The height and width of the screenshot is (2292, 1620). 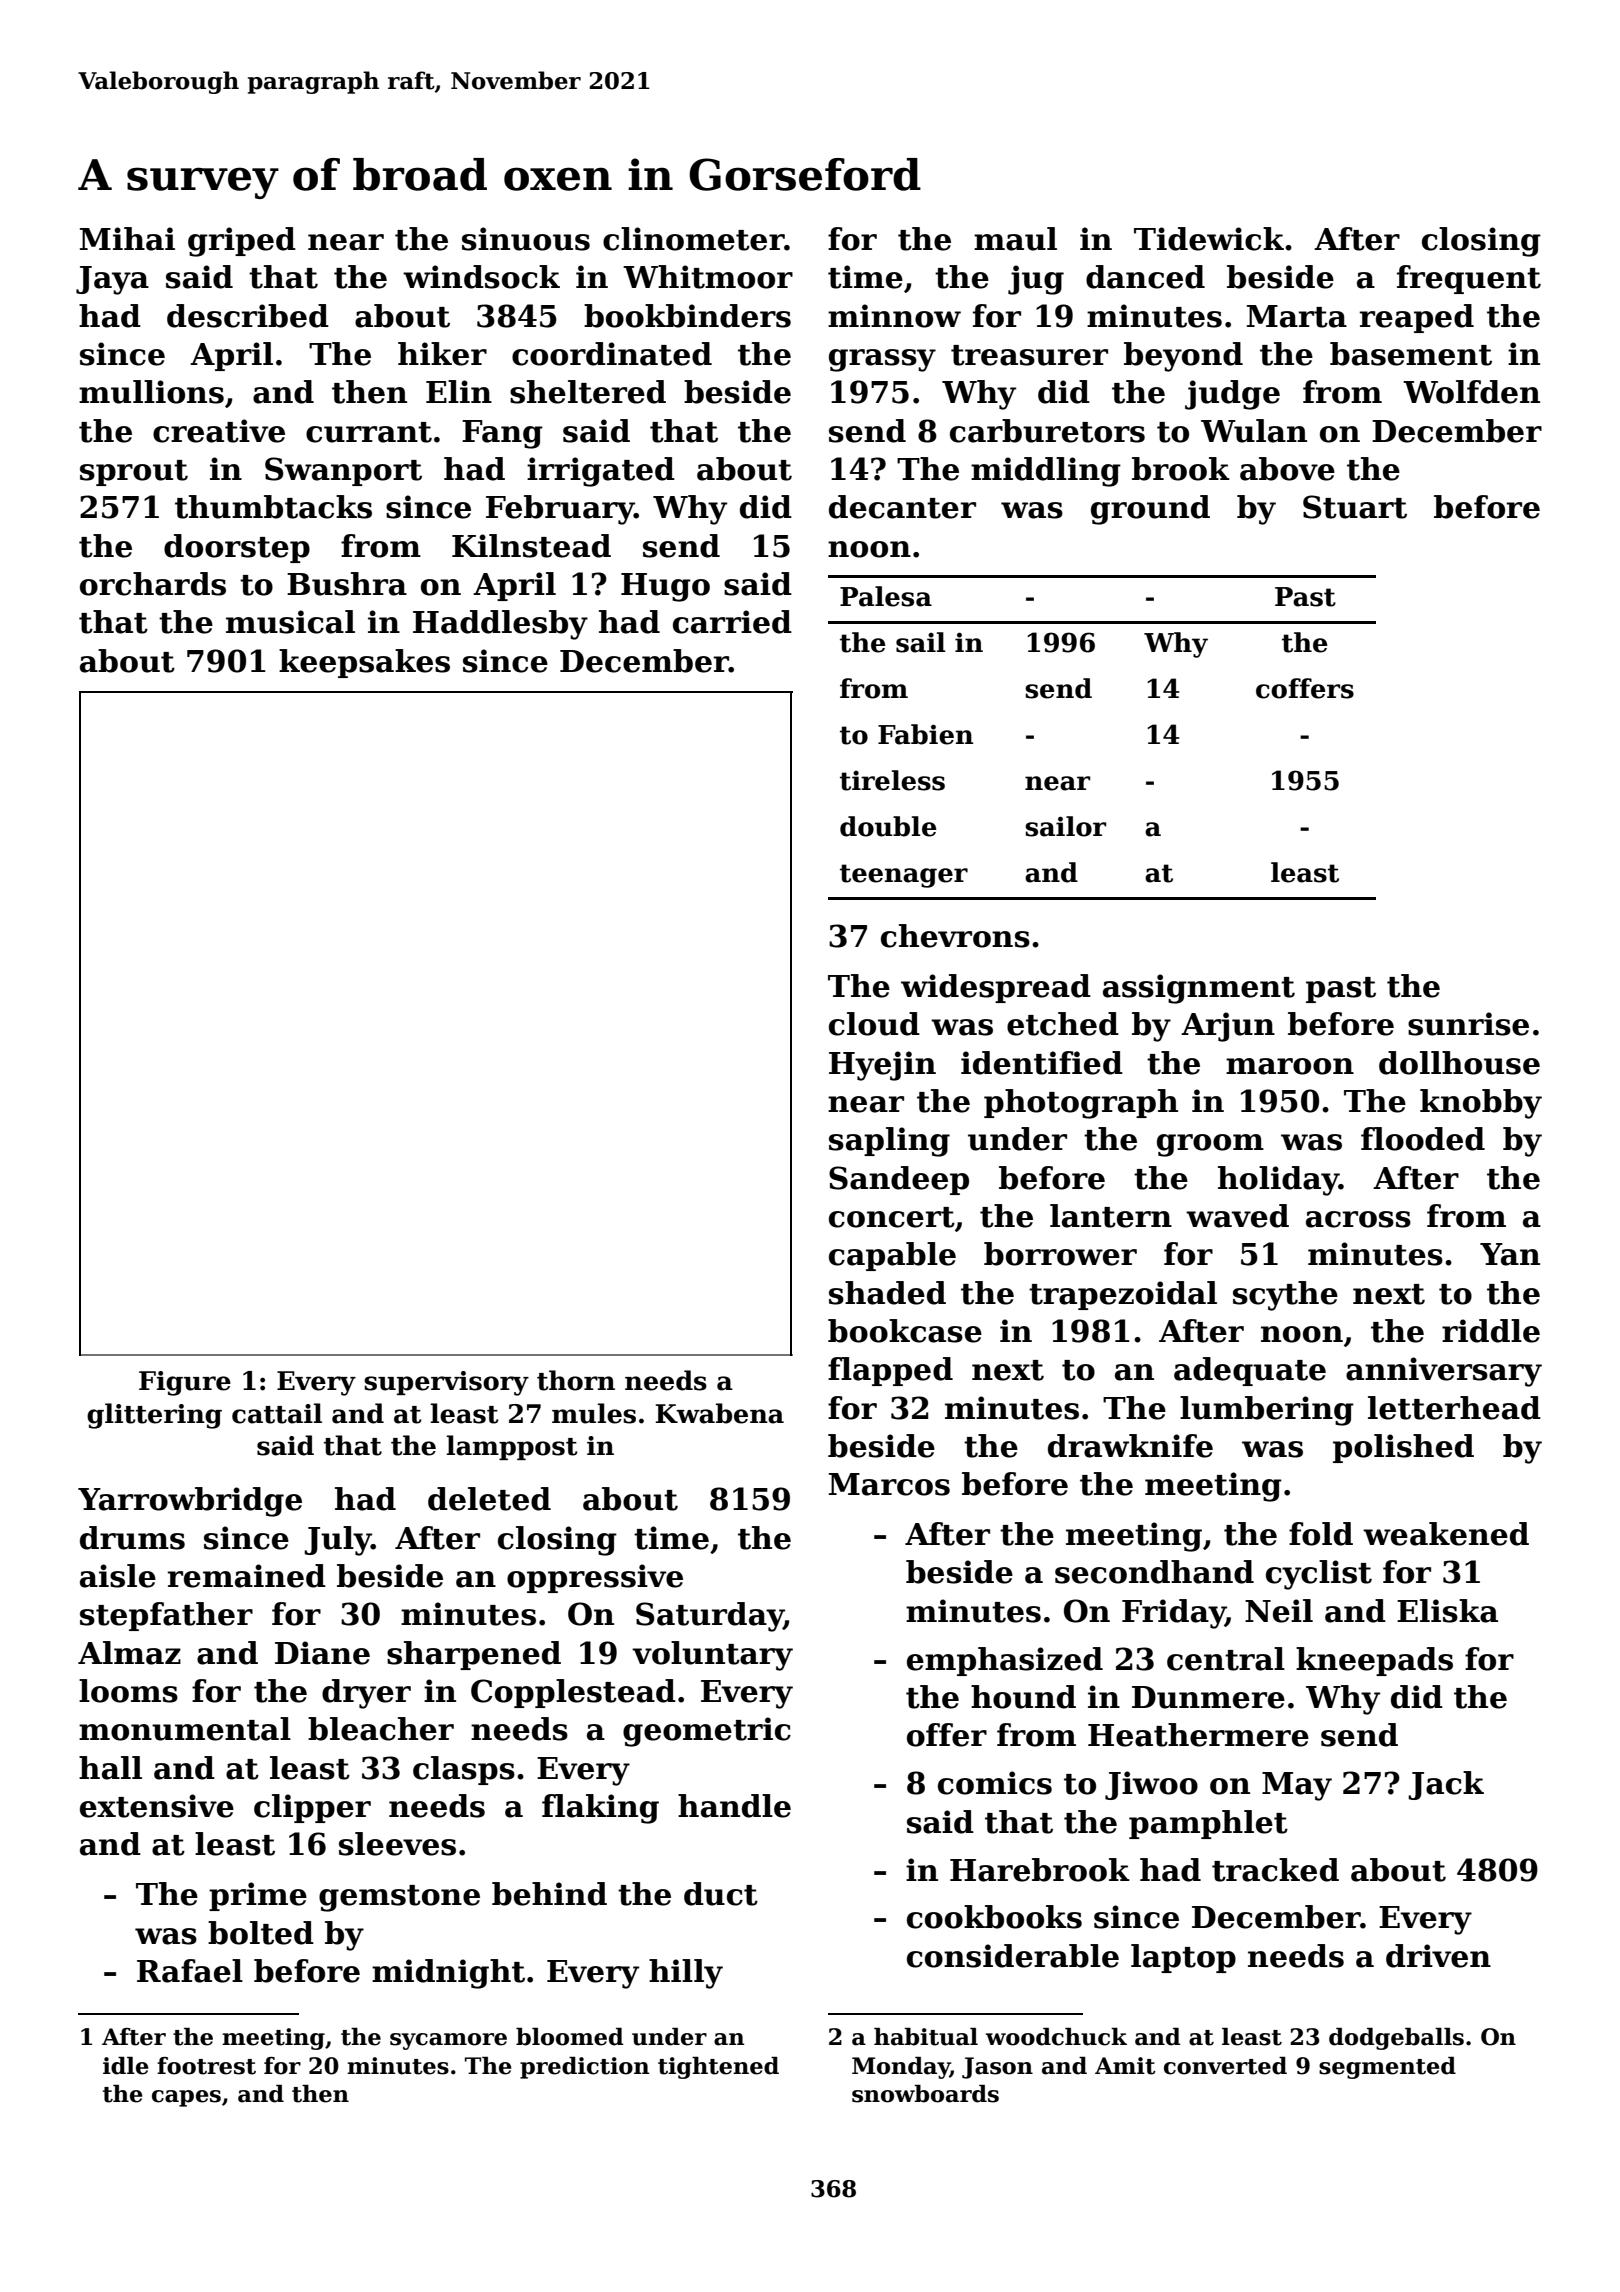 I want to click on Sandeep, so click(x=899, y=1180).
